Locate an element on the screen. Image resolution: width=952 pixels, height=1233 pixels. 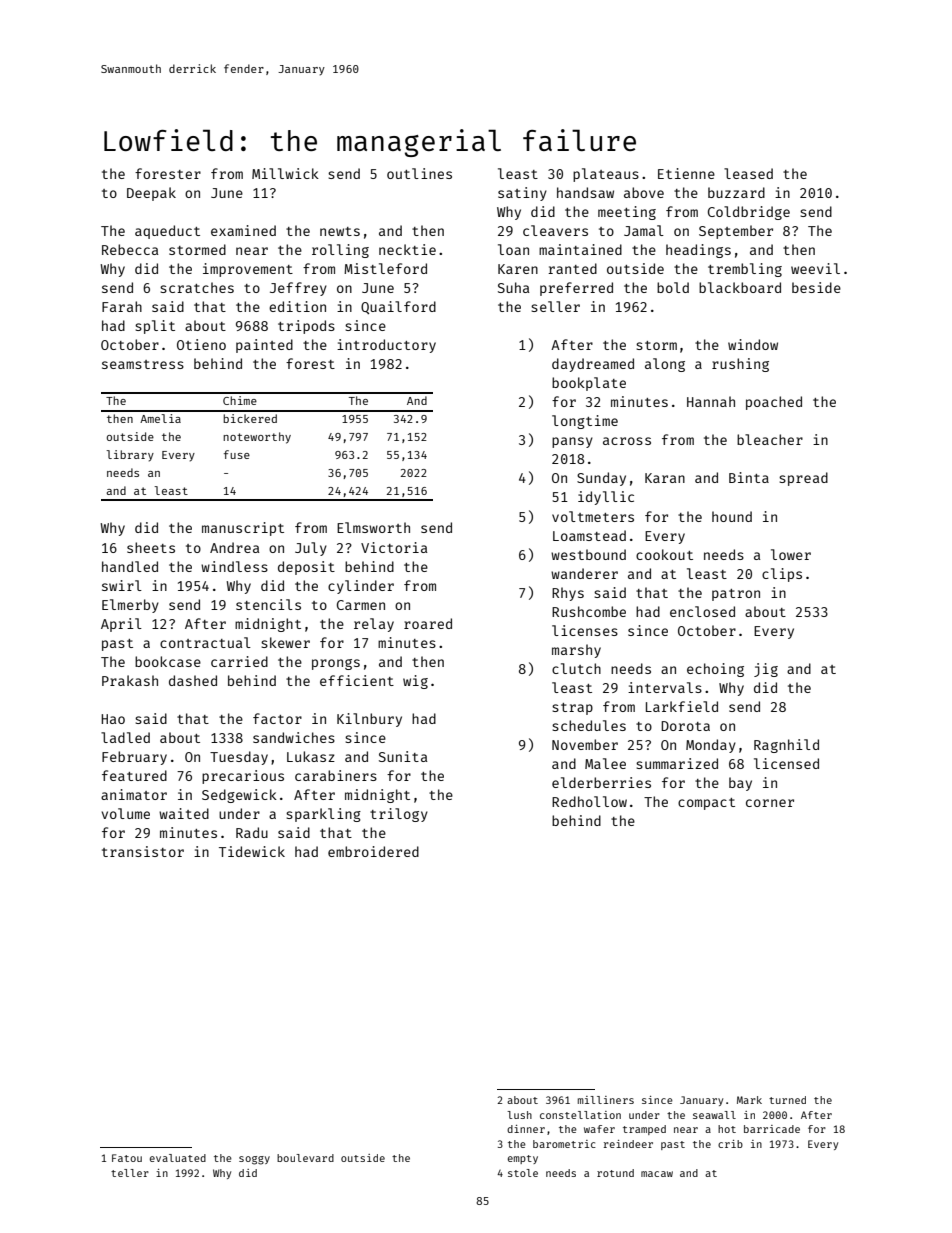
soggy is located at coordinates (254, 1160).
